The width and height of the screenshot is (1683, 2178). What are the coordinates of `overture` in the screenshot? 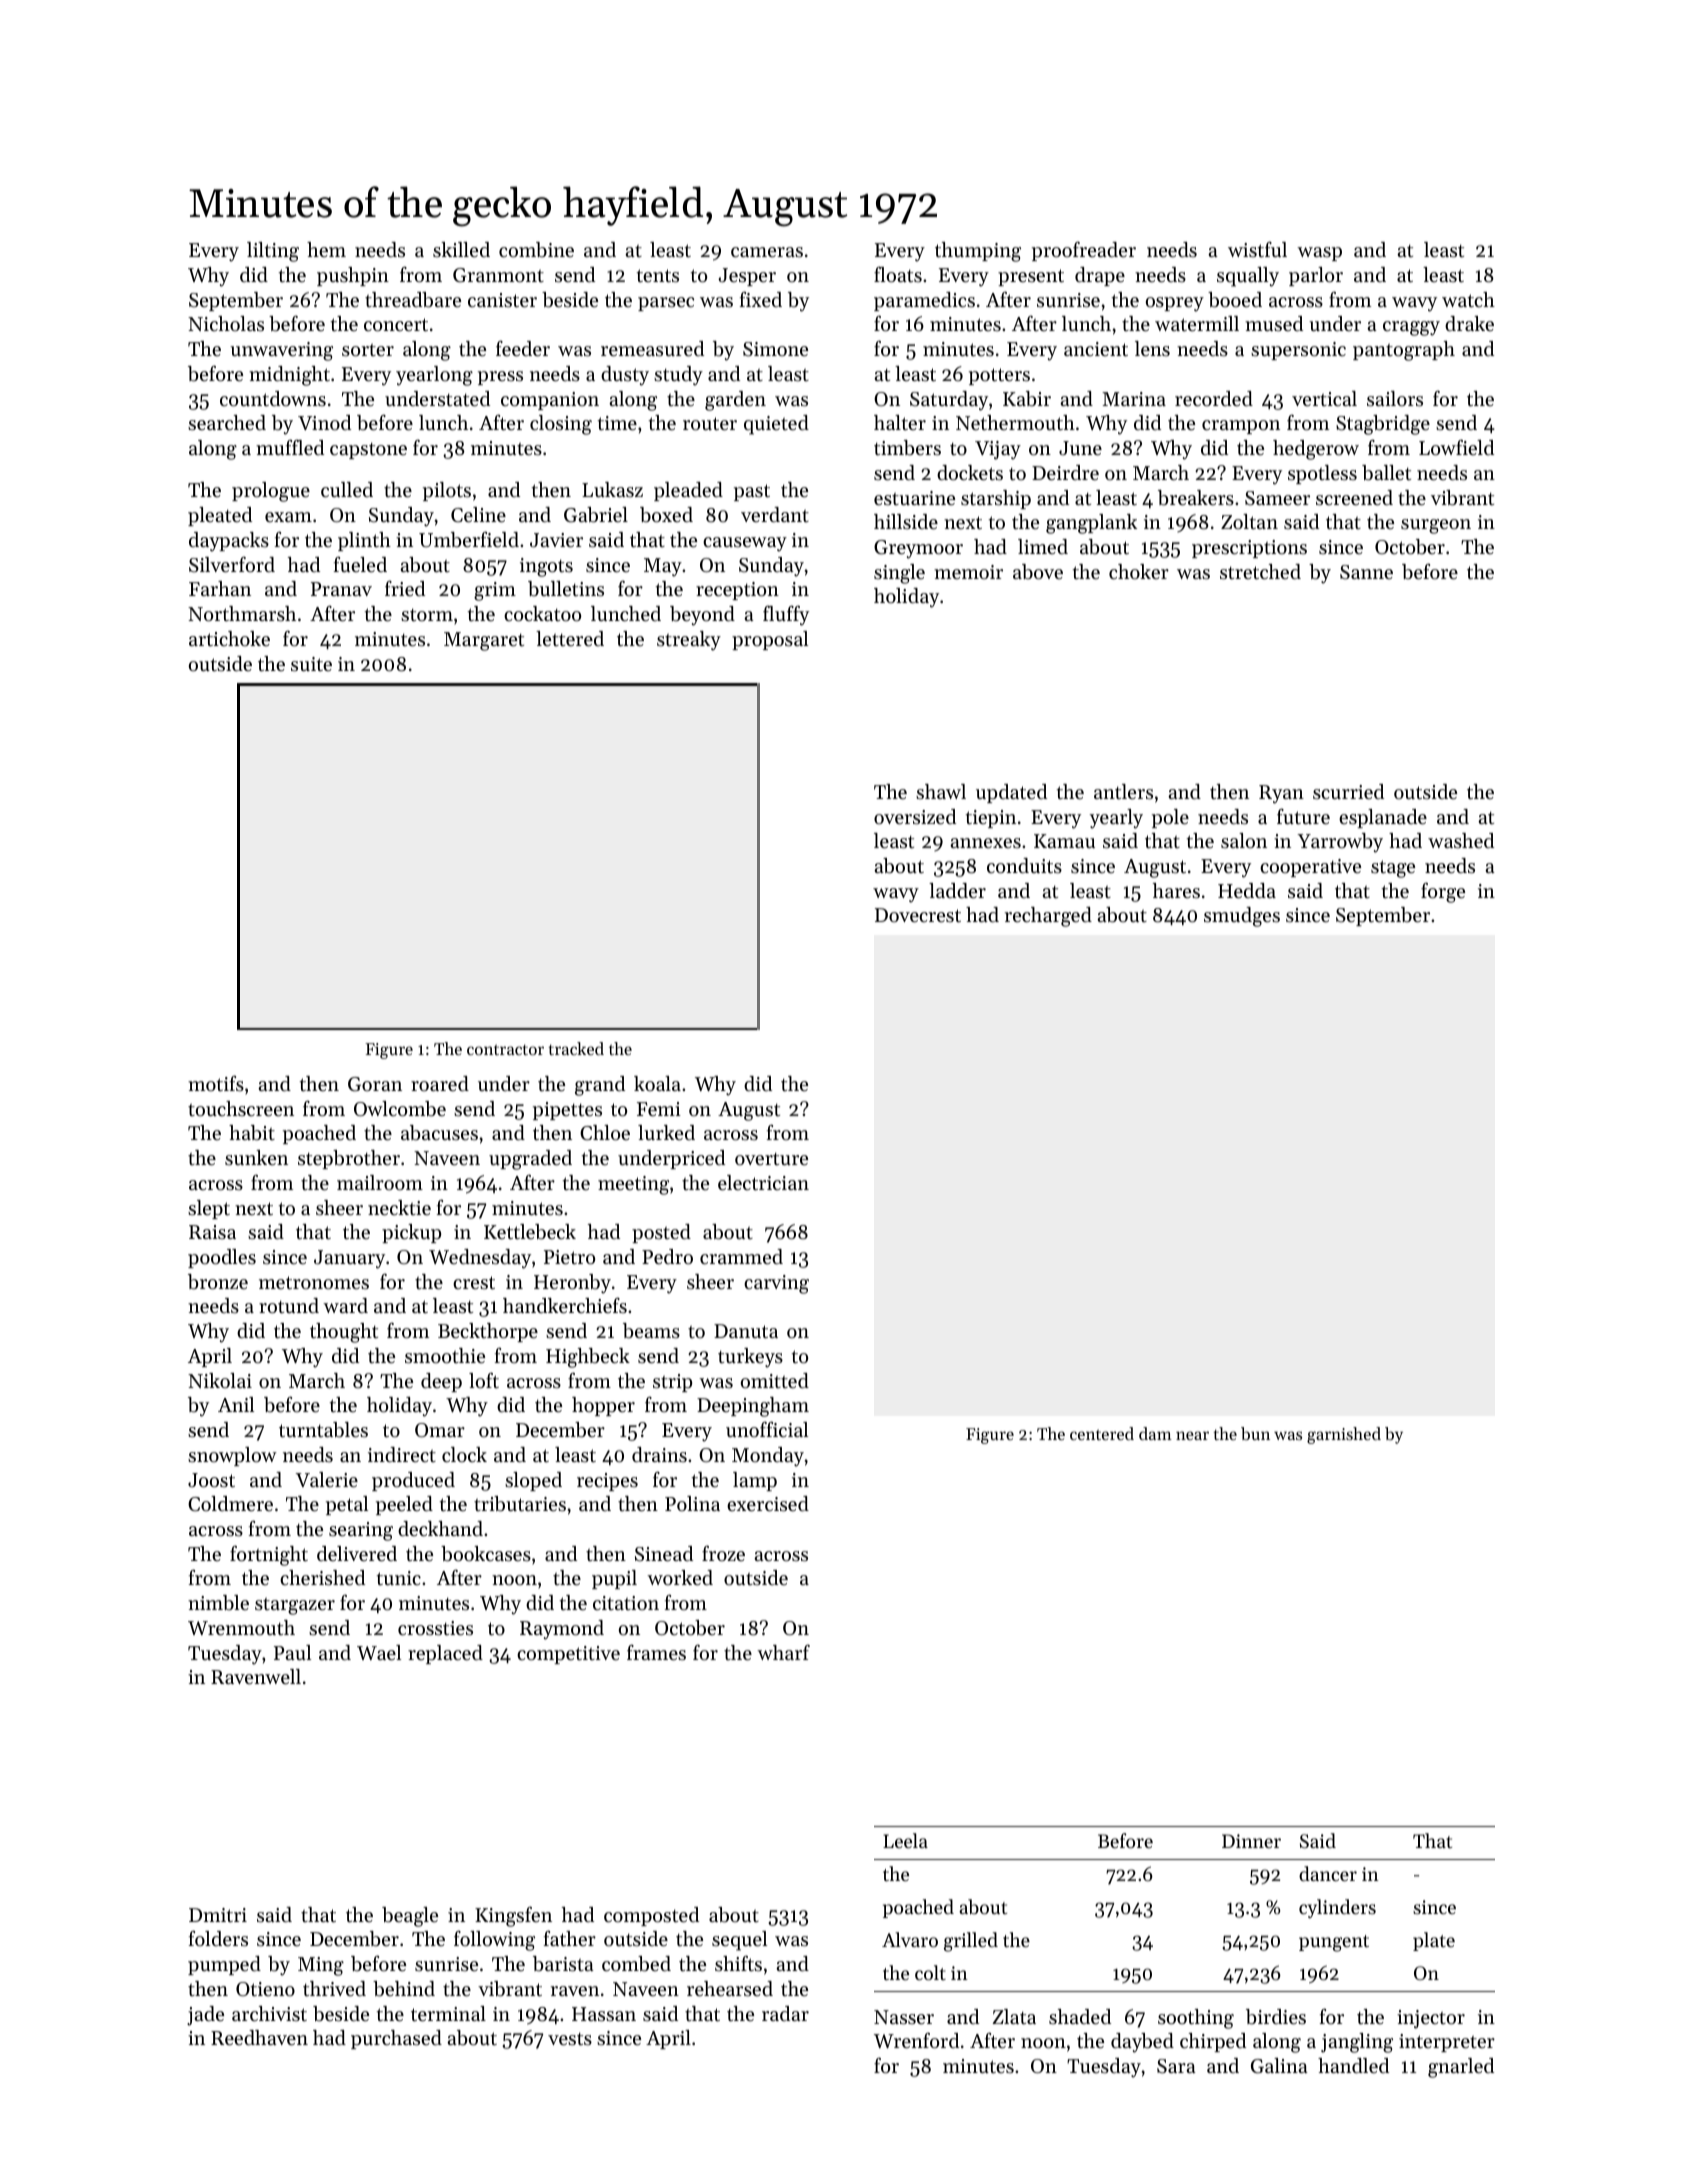 It's located at (771, 1159).
